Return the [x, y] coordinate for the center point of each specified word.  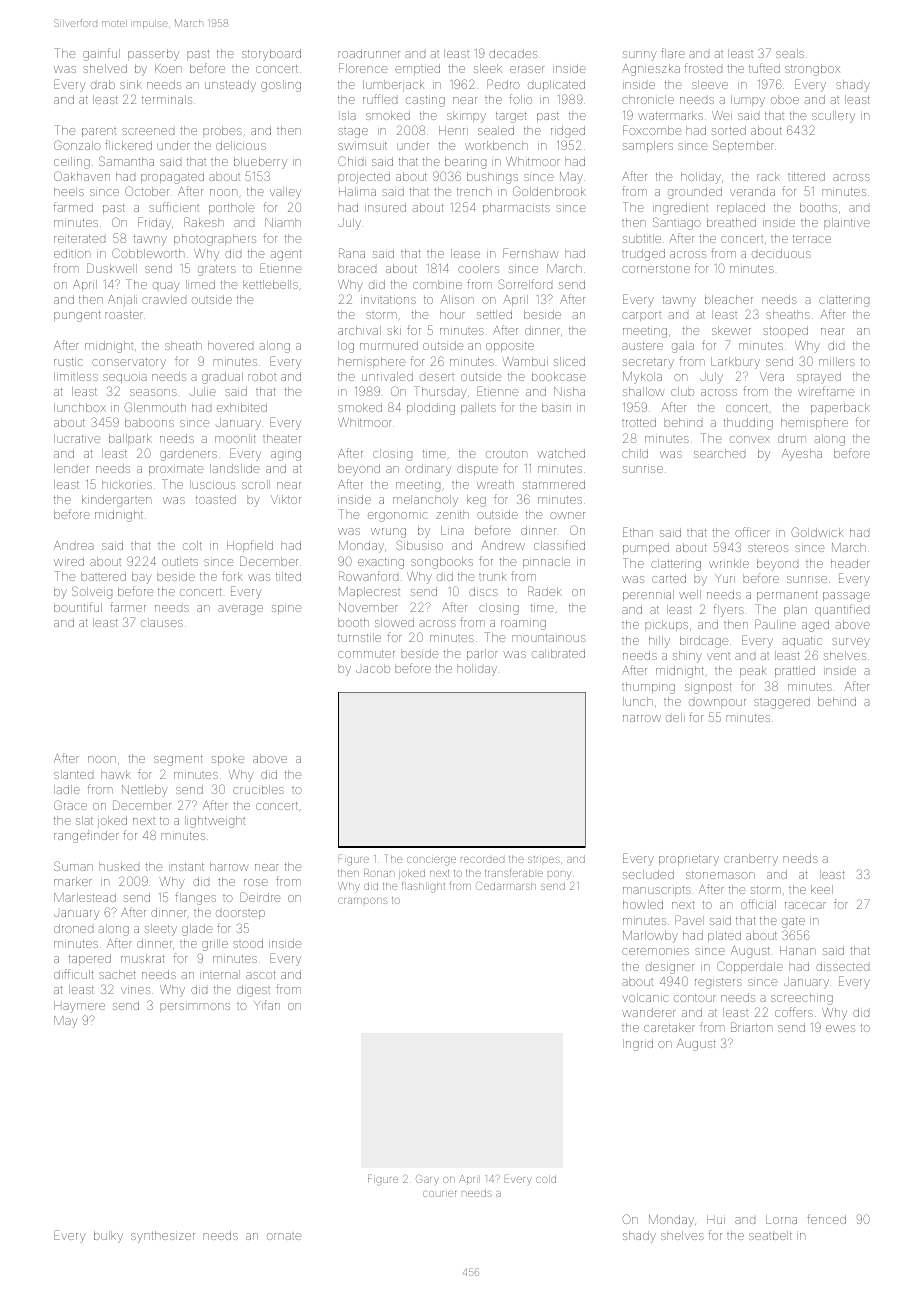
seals [790, 53]
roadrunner [369, 53]
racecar [805, 905]
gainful [101, 54]
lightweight [215, 822]
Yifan [267, 1005]
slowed [394, 622]
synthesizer [163, 1237]
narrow [642, 718]
